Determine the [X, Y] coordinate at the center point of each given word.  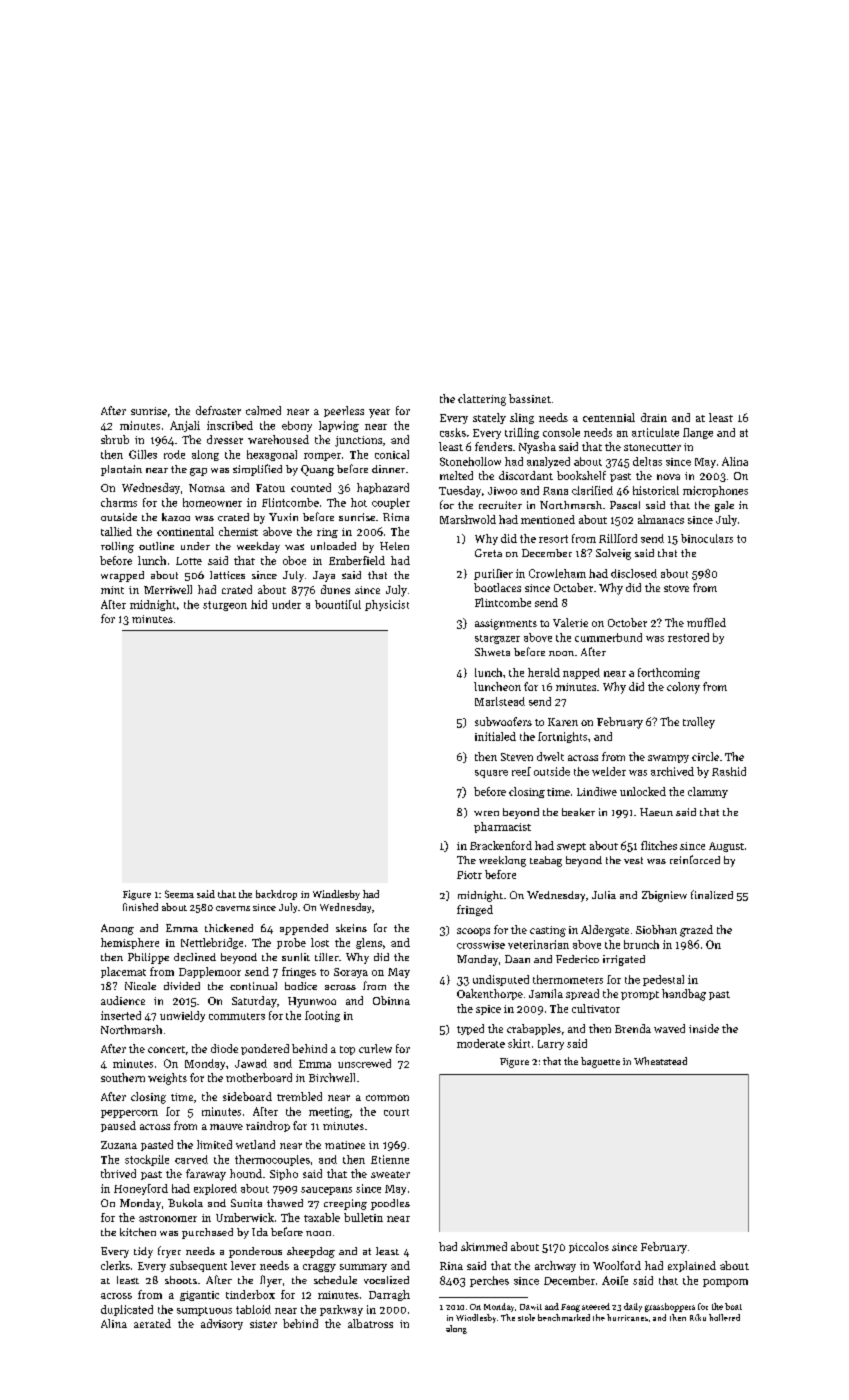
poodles [390, 1204]
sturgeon [225, 606]
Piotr [469, 875]
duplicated [127, 1310]
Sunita [246, 1203]
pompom [725, 1283]
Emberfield [357, 560]
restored [688, 637]
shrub [115, 439]
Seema [179, 894]
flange [698, 433]
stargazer [497, 639]
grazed [696, 931]
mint [112, 590]
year [379, 413]
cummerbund [608, 637]
